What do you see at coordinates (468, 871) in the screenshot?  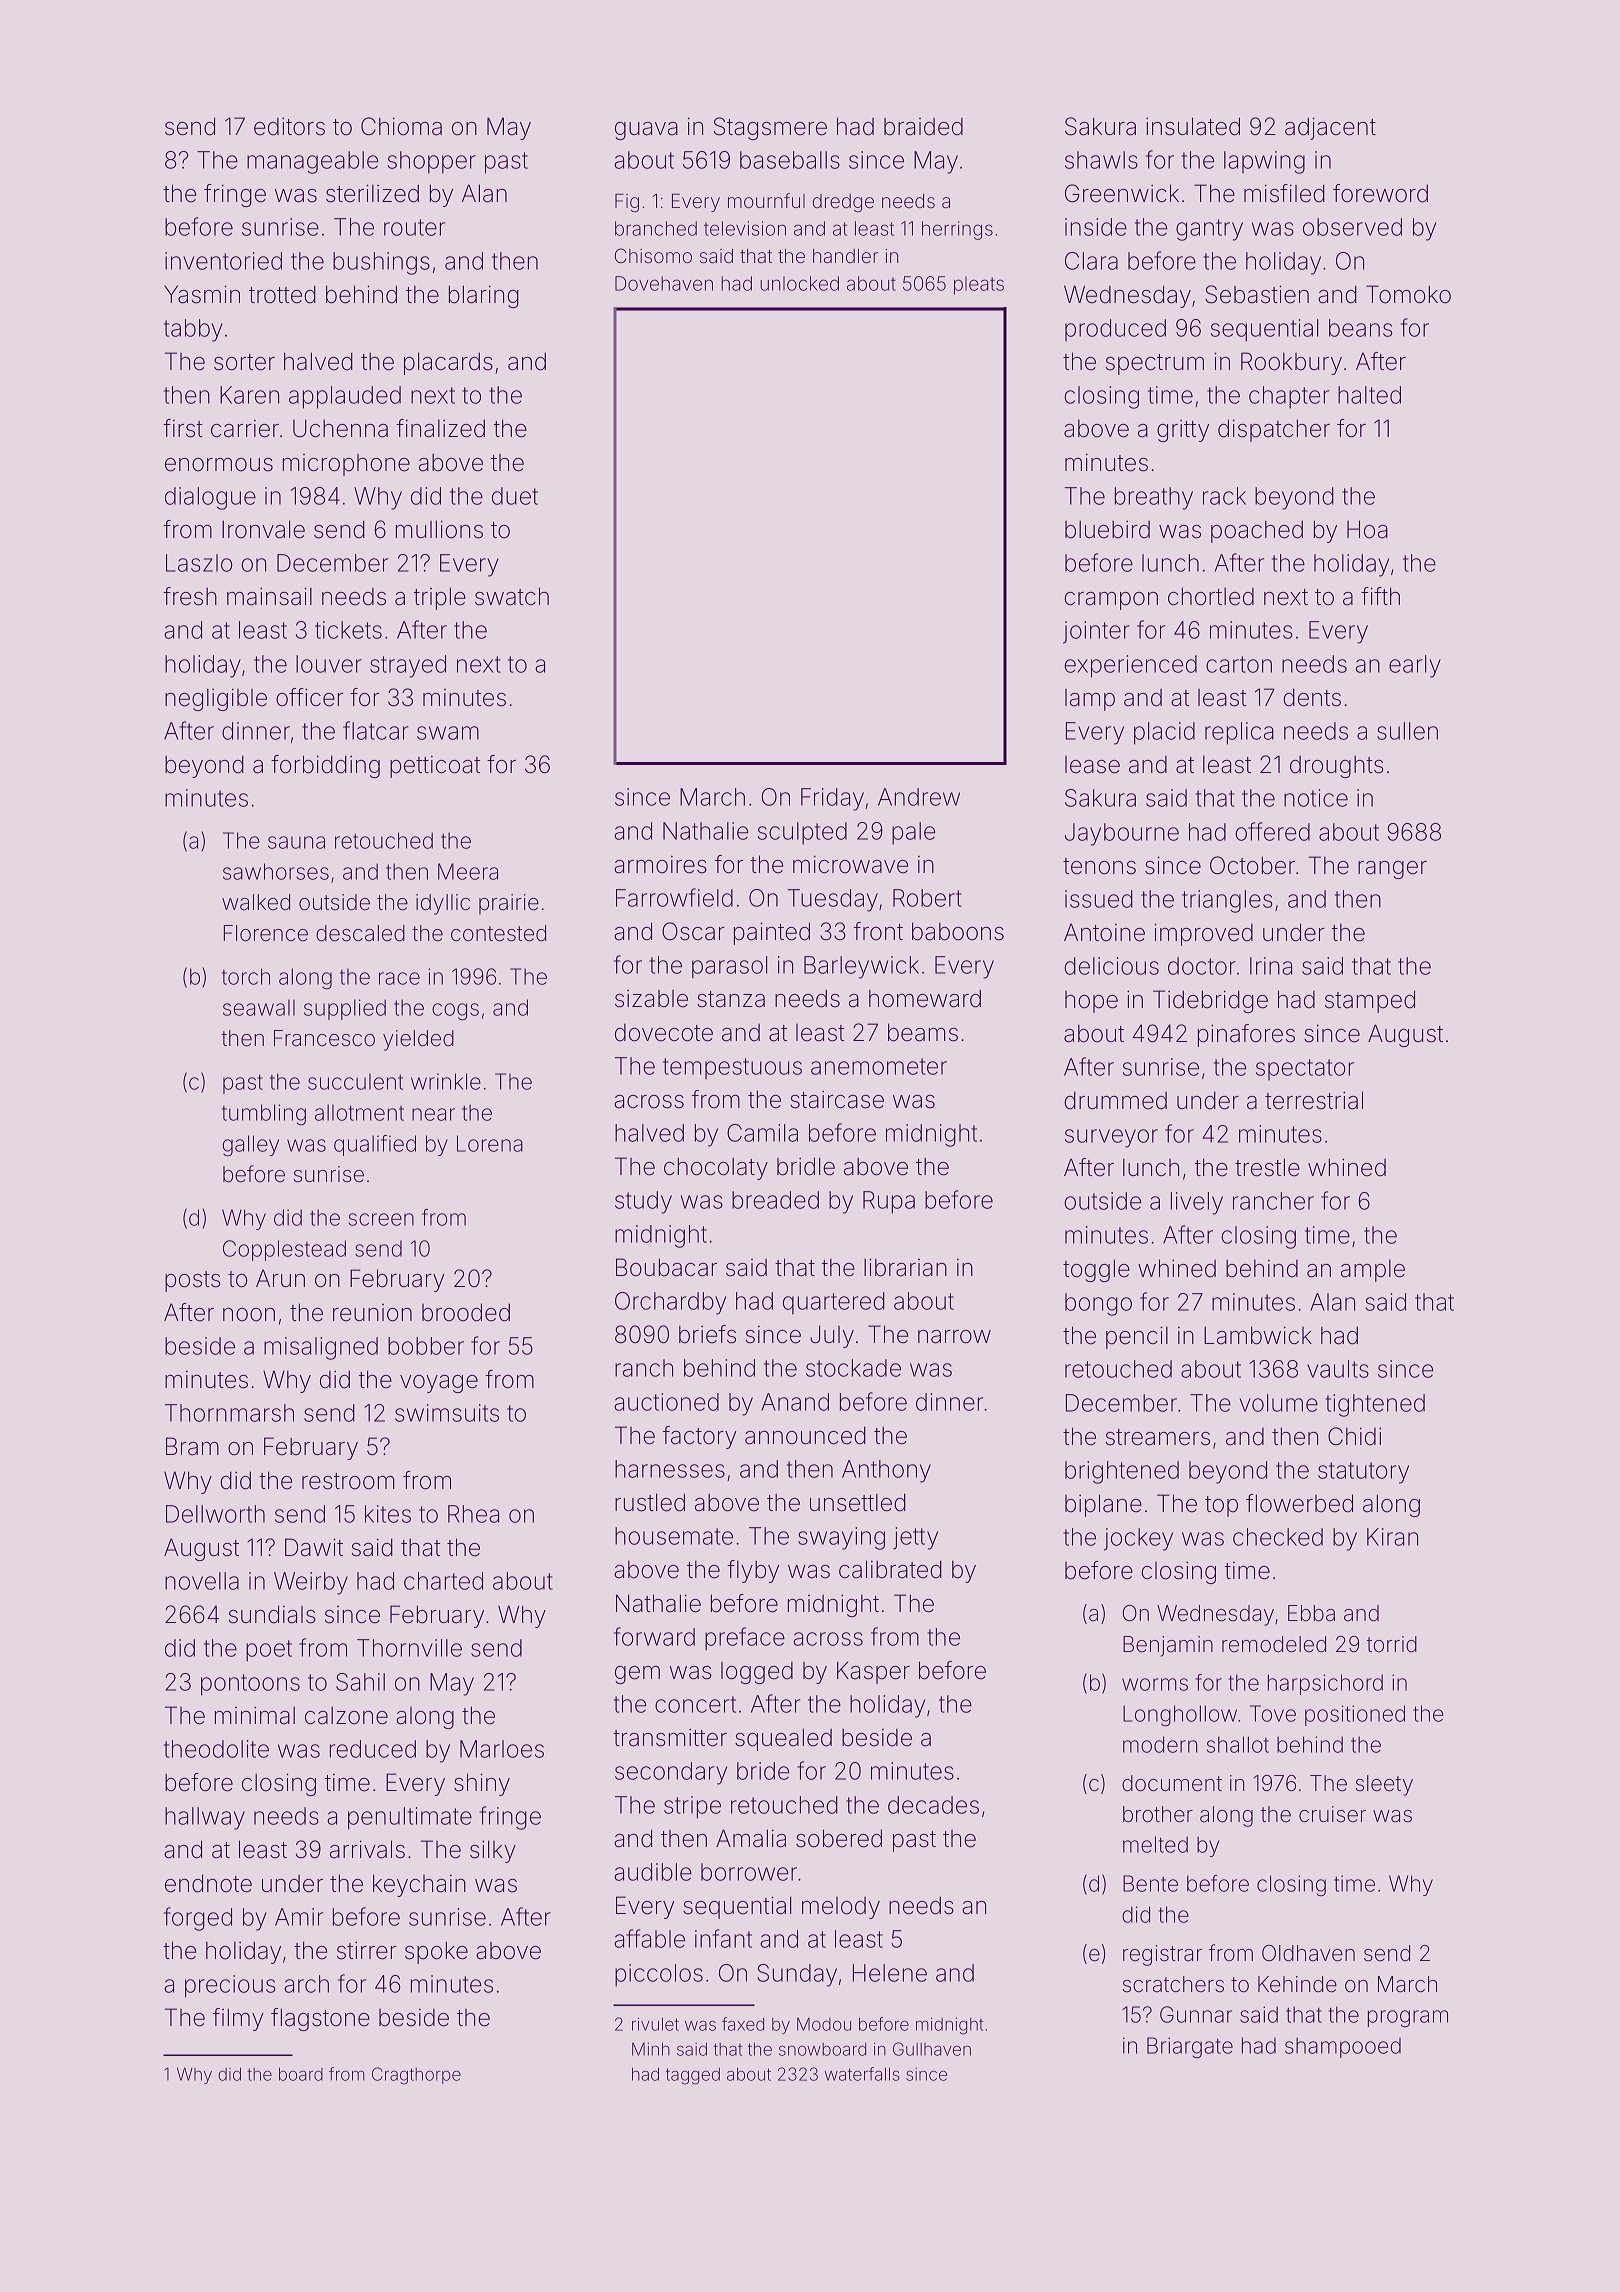 I see `Meera` at bounding box center [468, 871].
